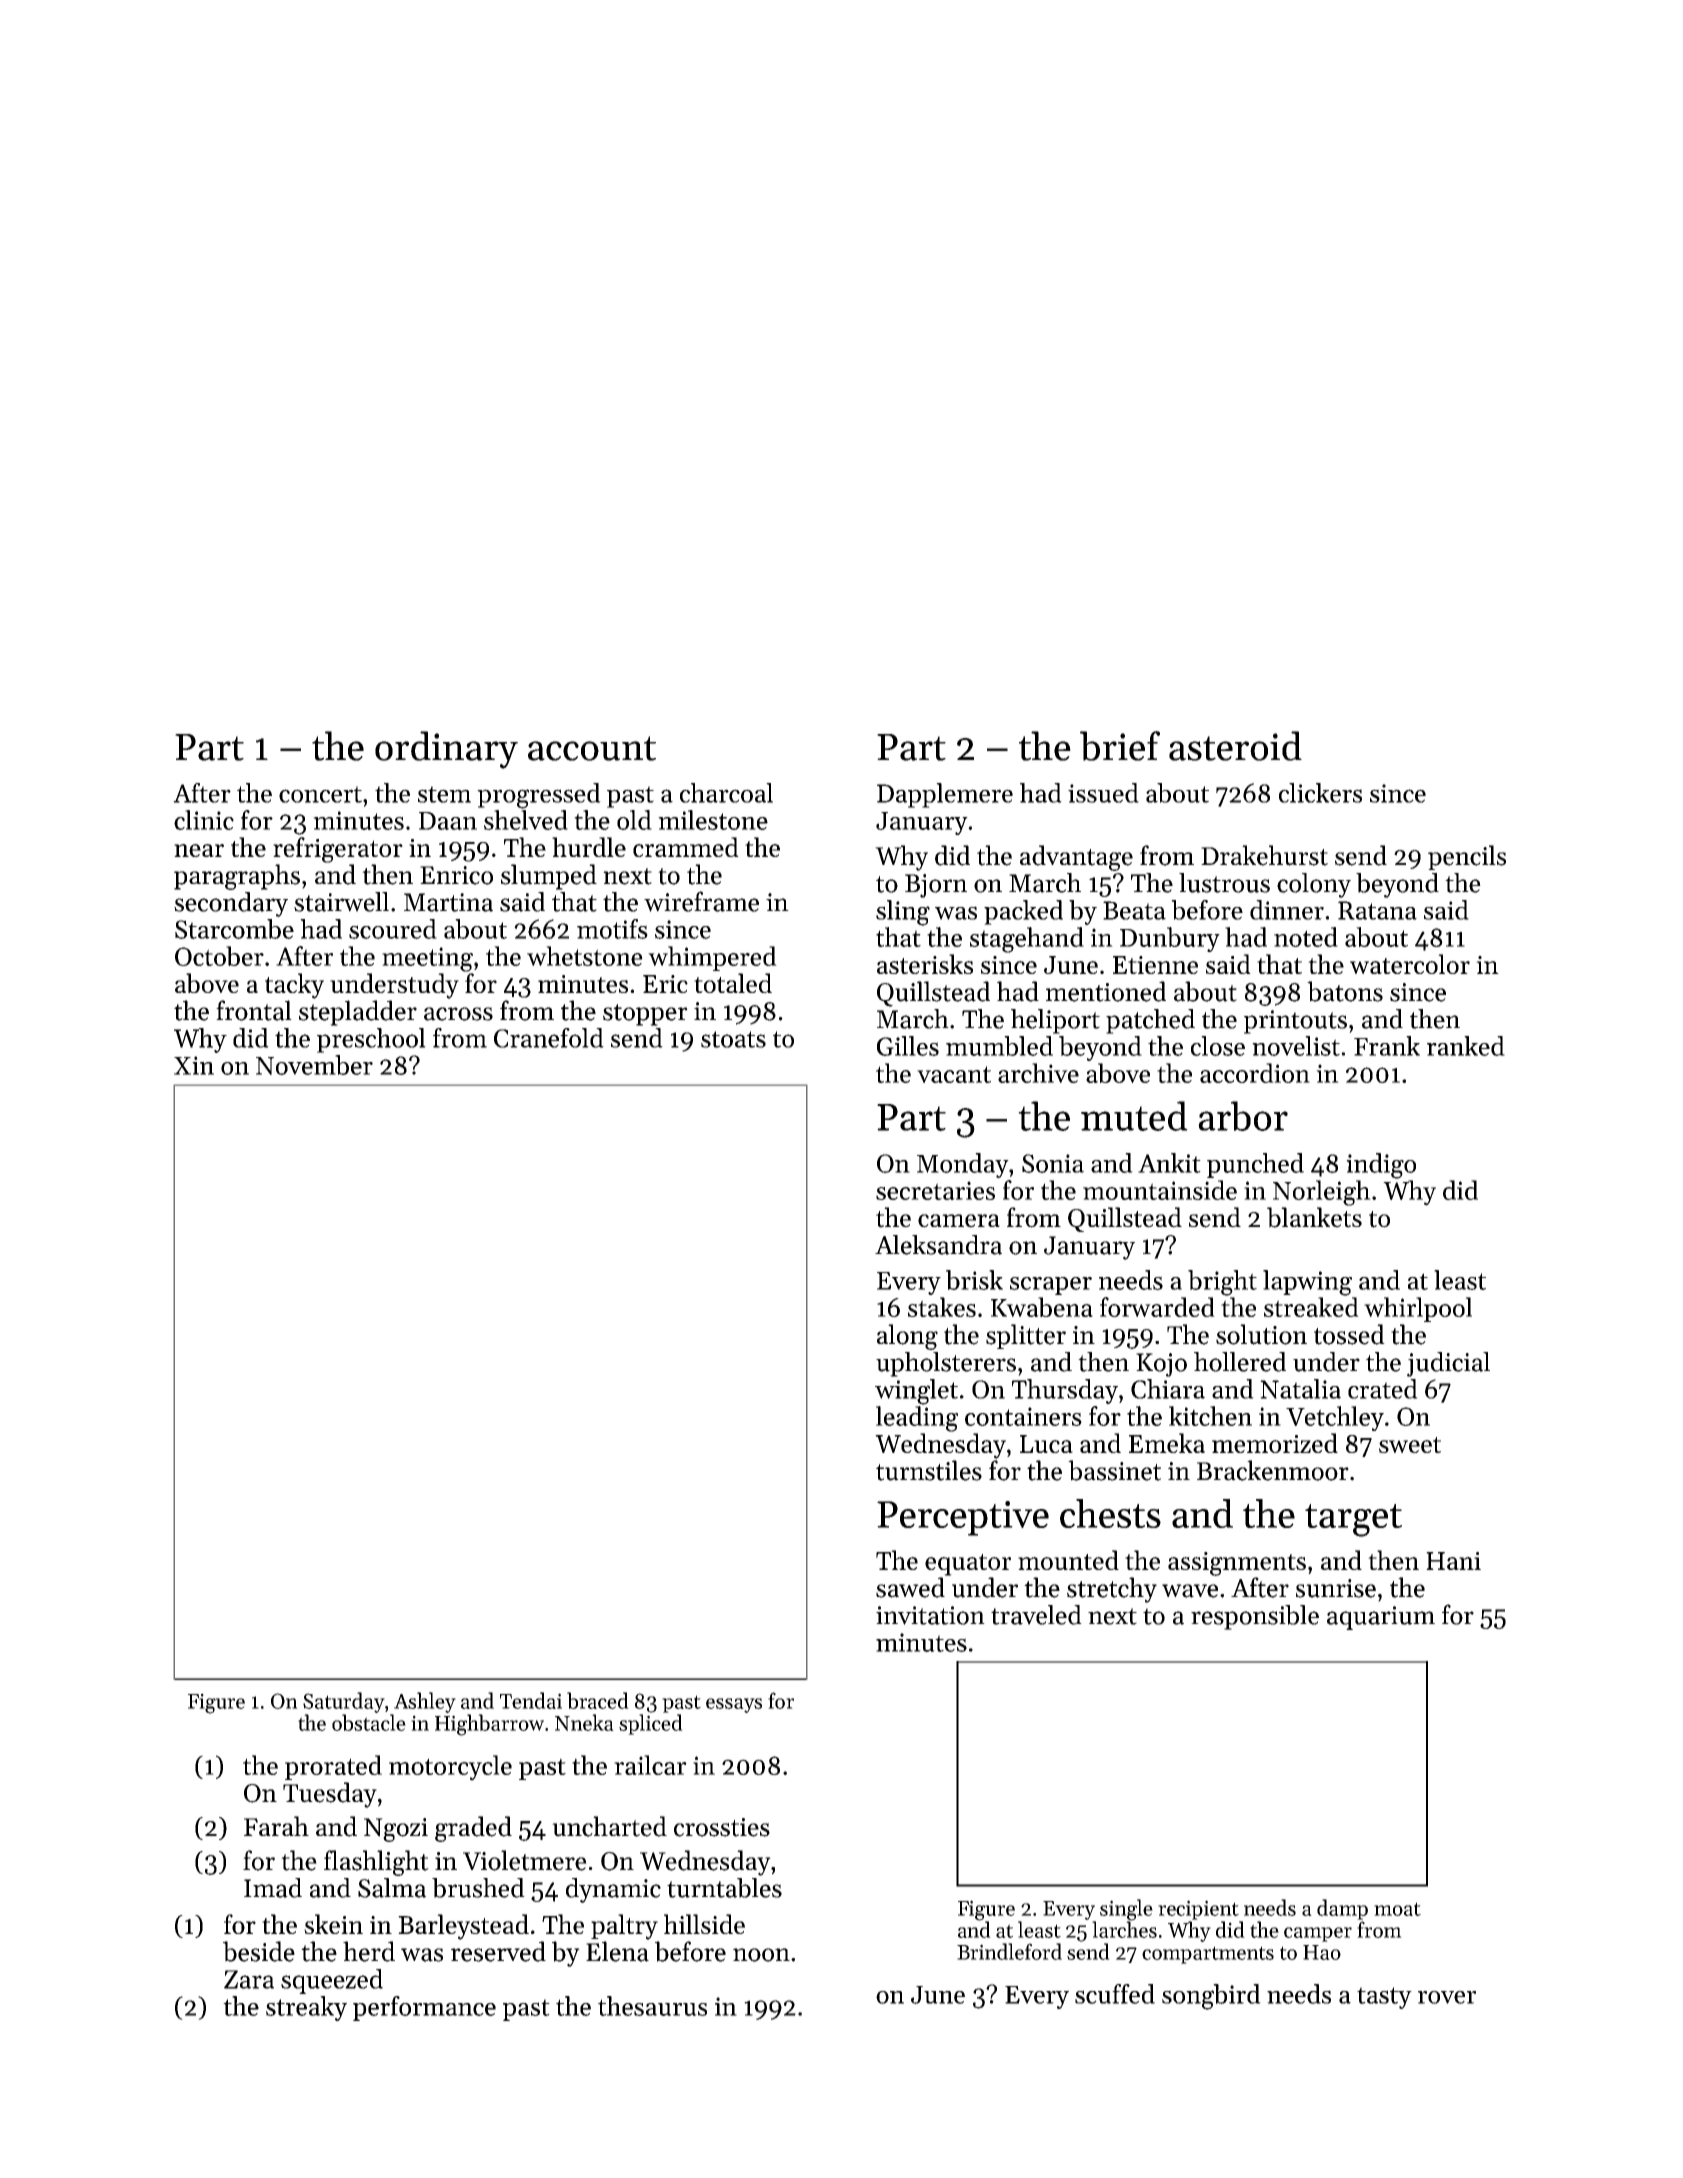  I want to click on Bjorn, so click(936, 886).
